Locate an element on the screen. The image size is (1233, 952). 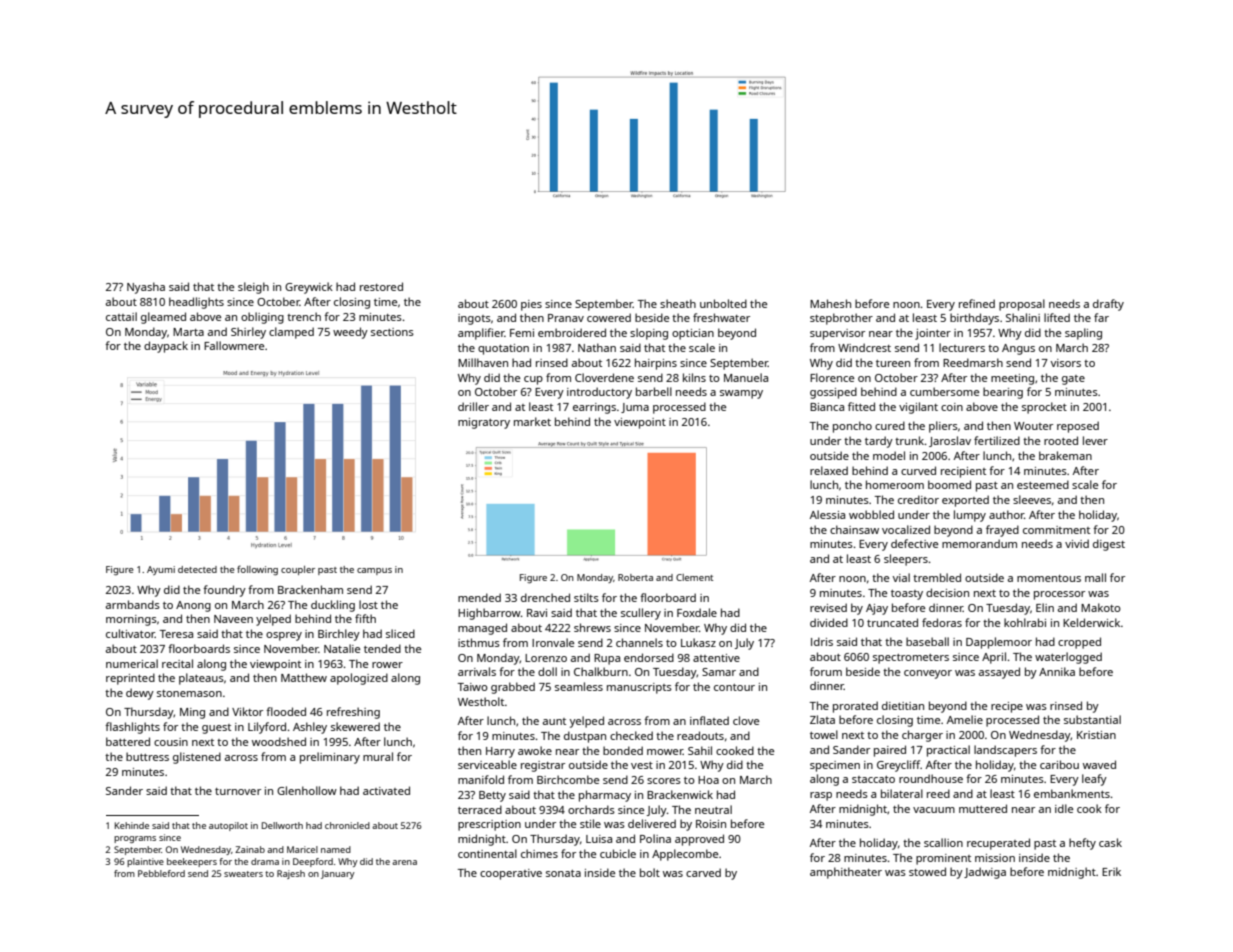
Wouter is located at coordinates (1033, 426).
